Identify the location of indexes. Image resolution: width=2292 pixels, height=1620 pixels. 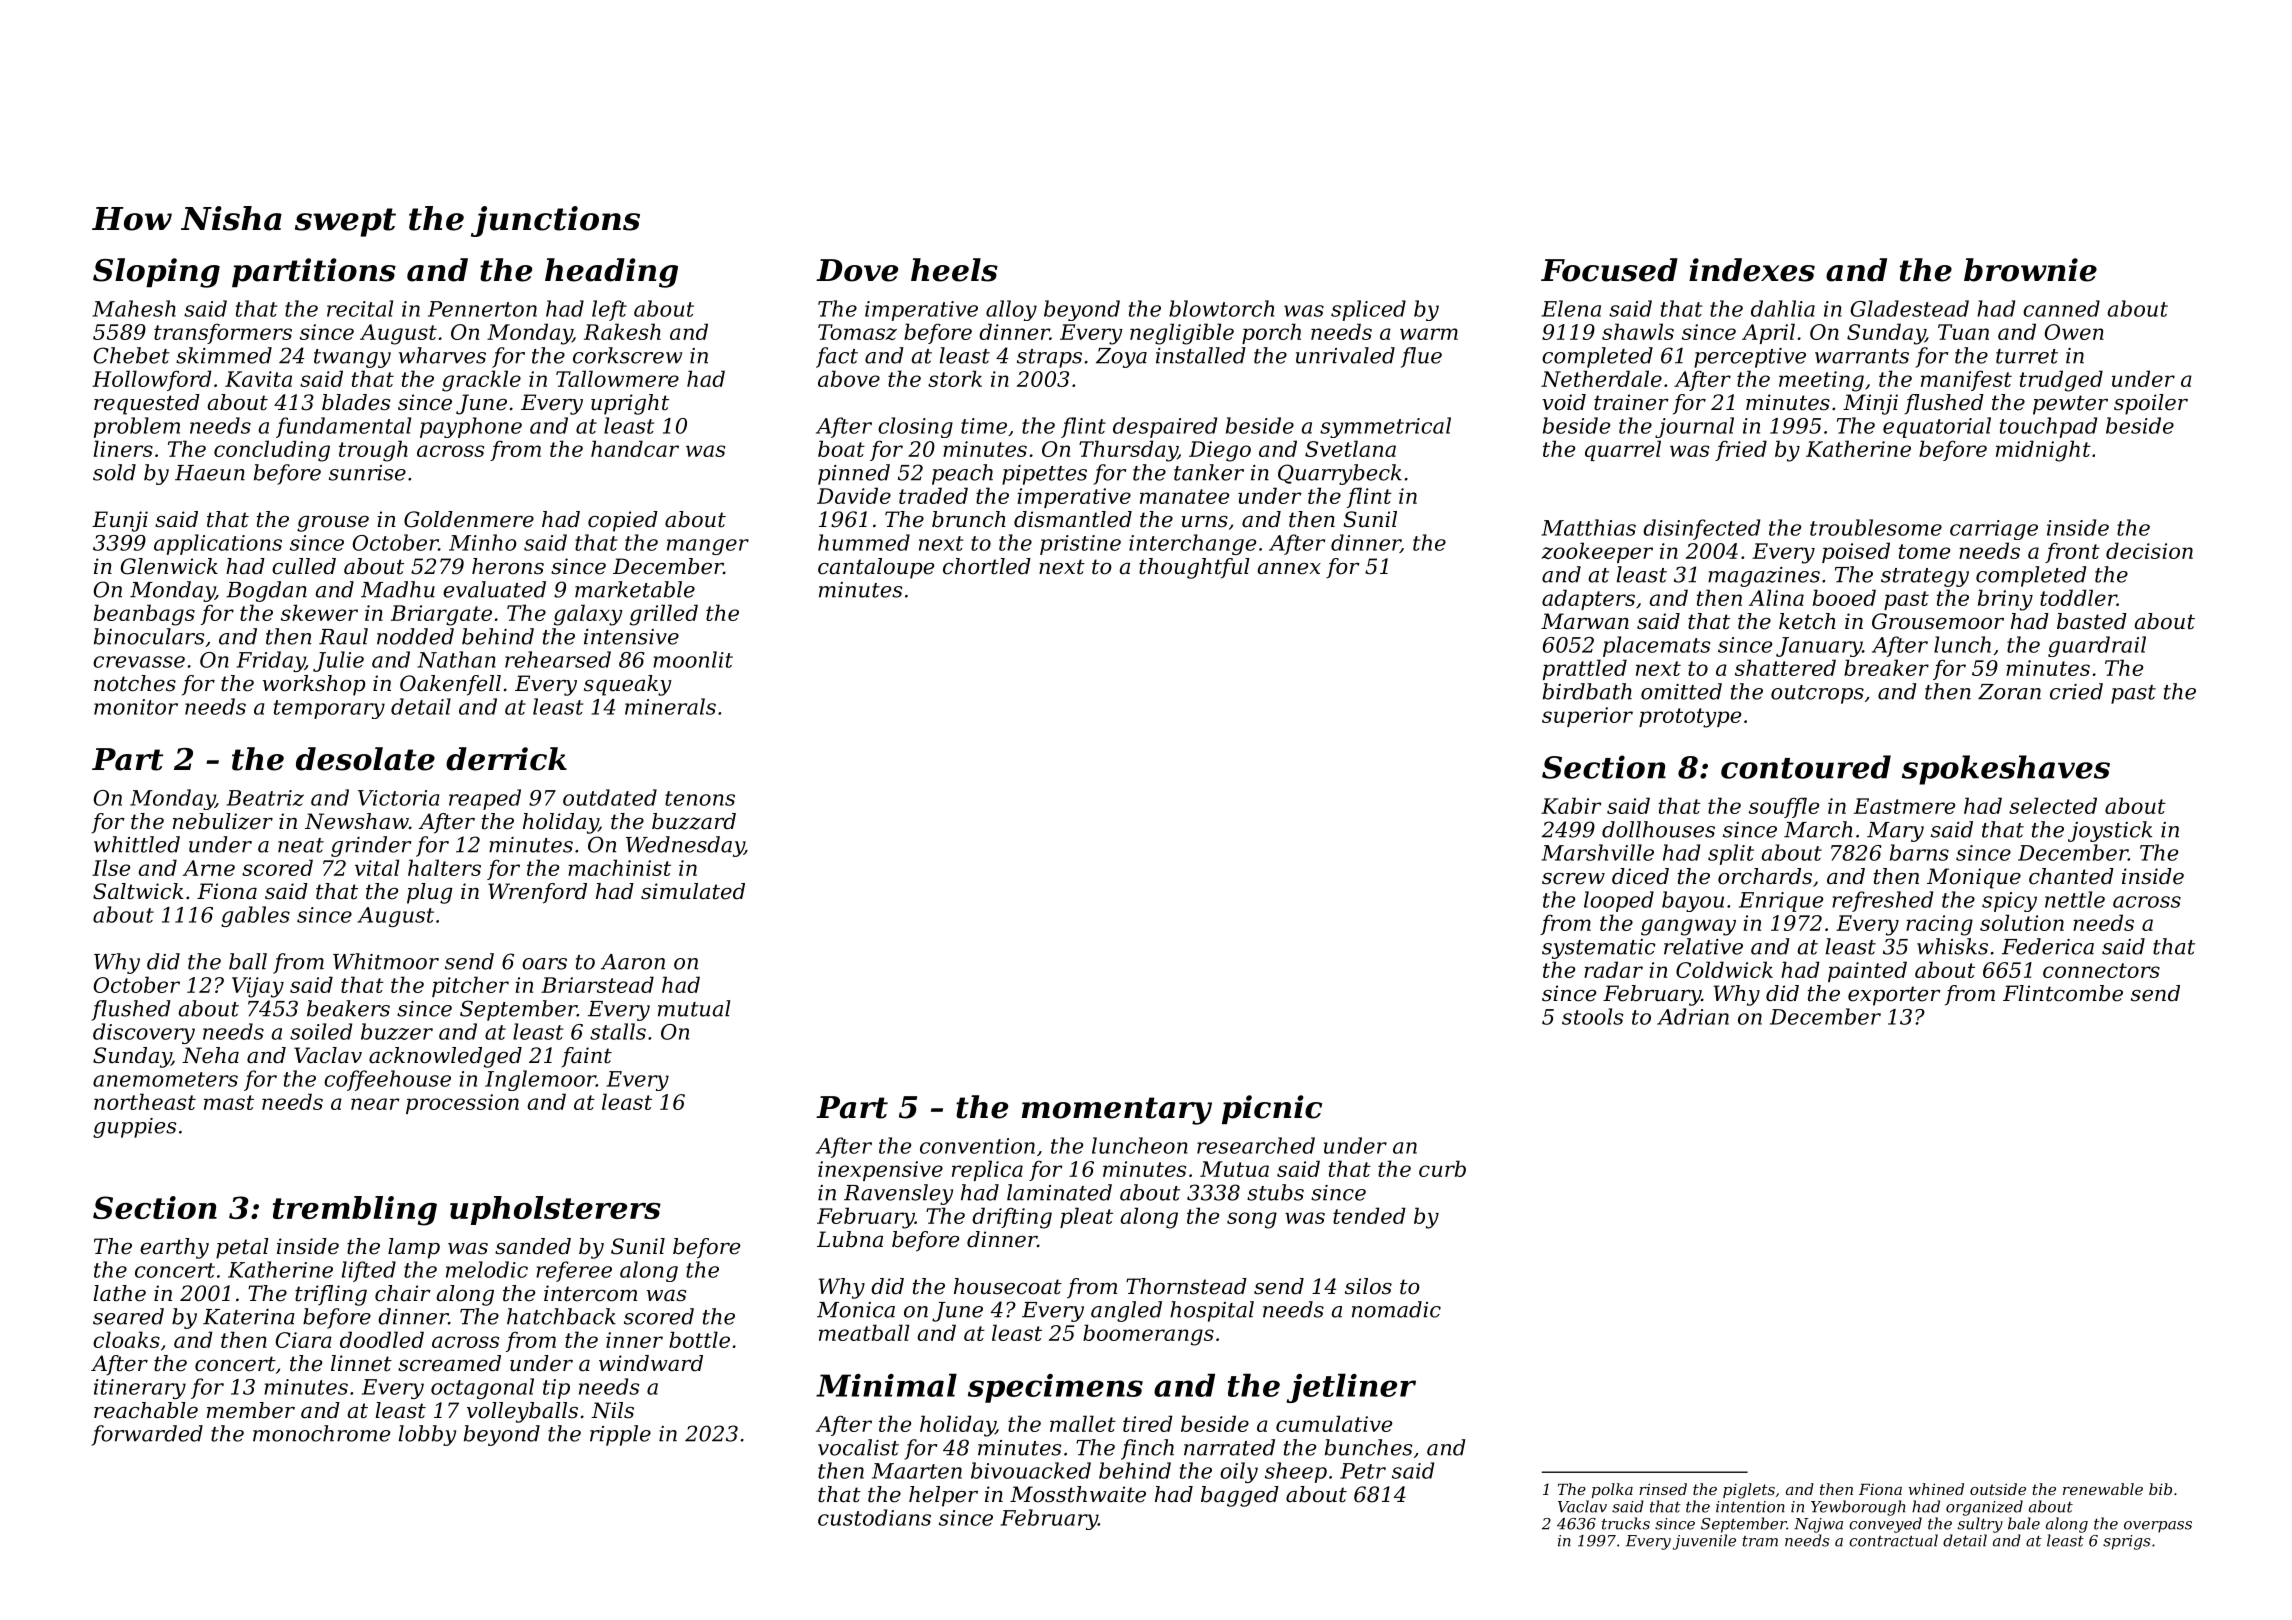
(1752, 270).
